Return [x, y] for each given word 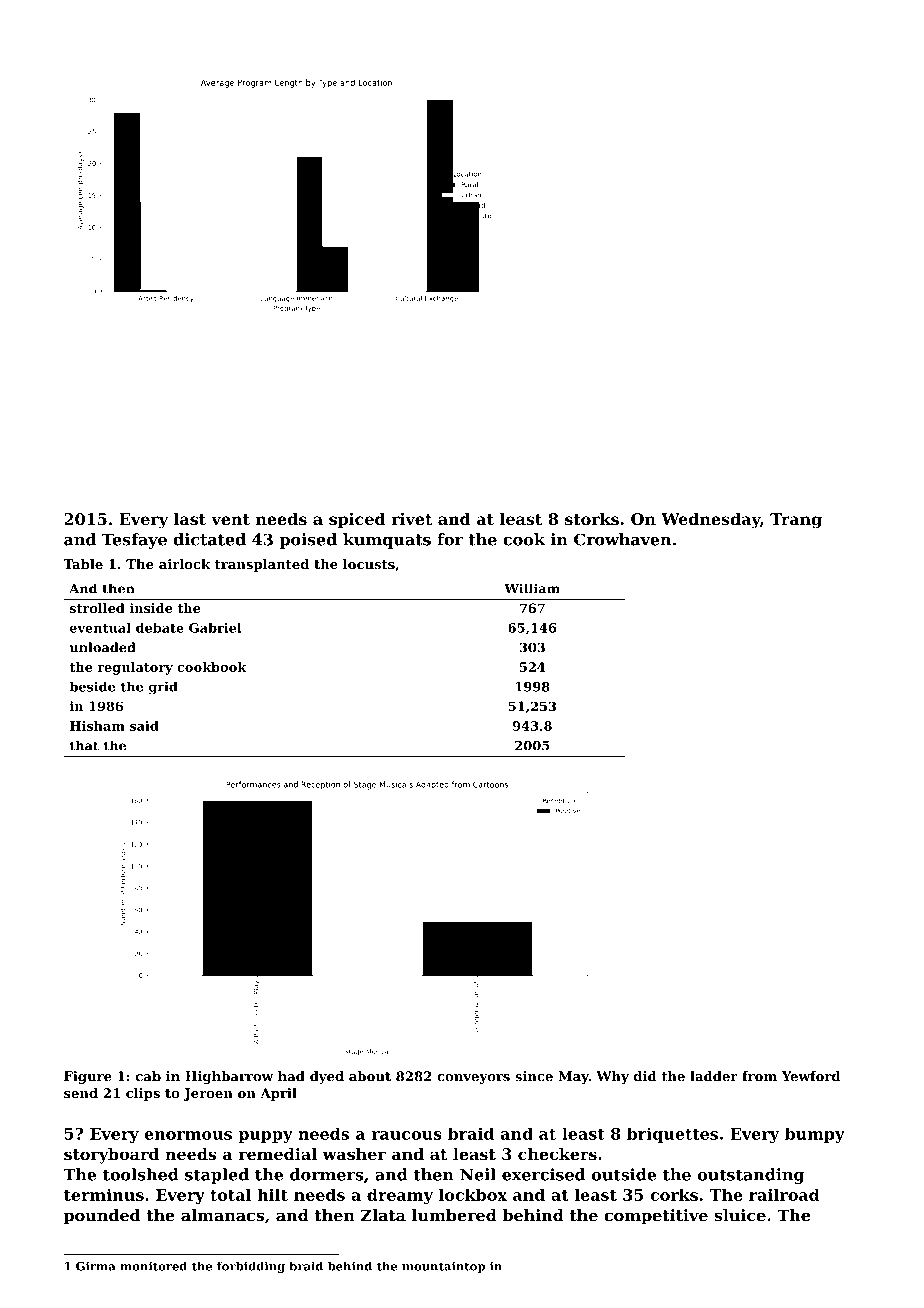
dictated [210, 539]
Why [612, 1077]
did [644, 1076]
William [532, 588]
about [370, 1076]
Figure [88, 1077]
